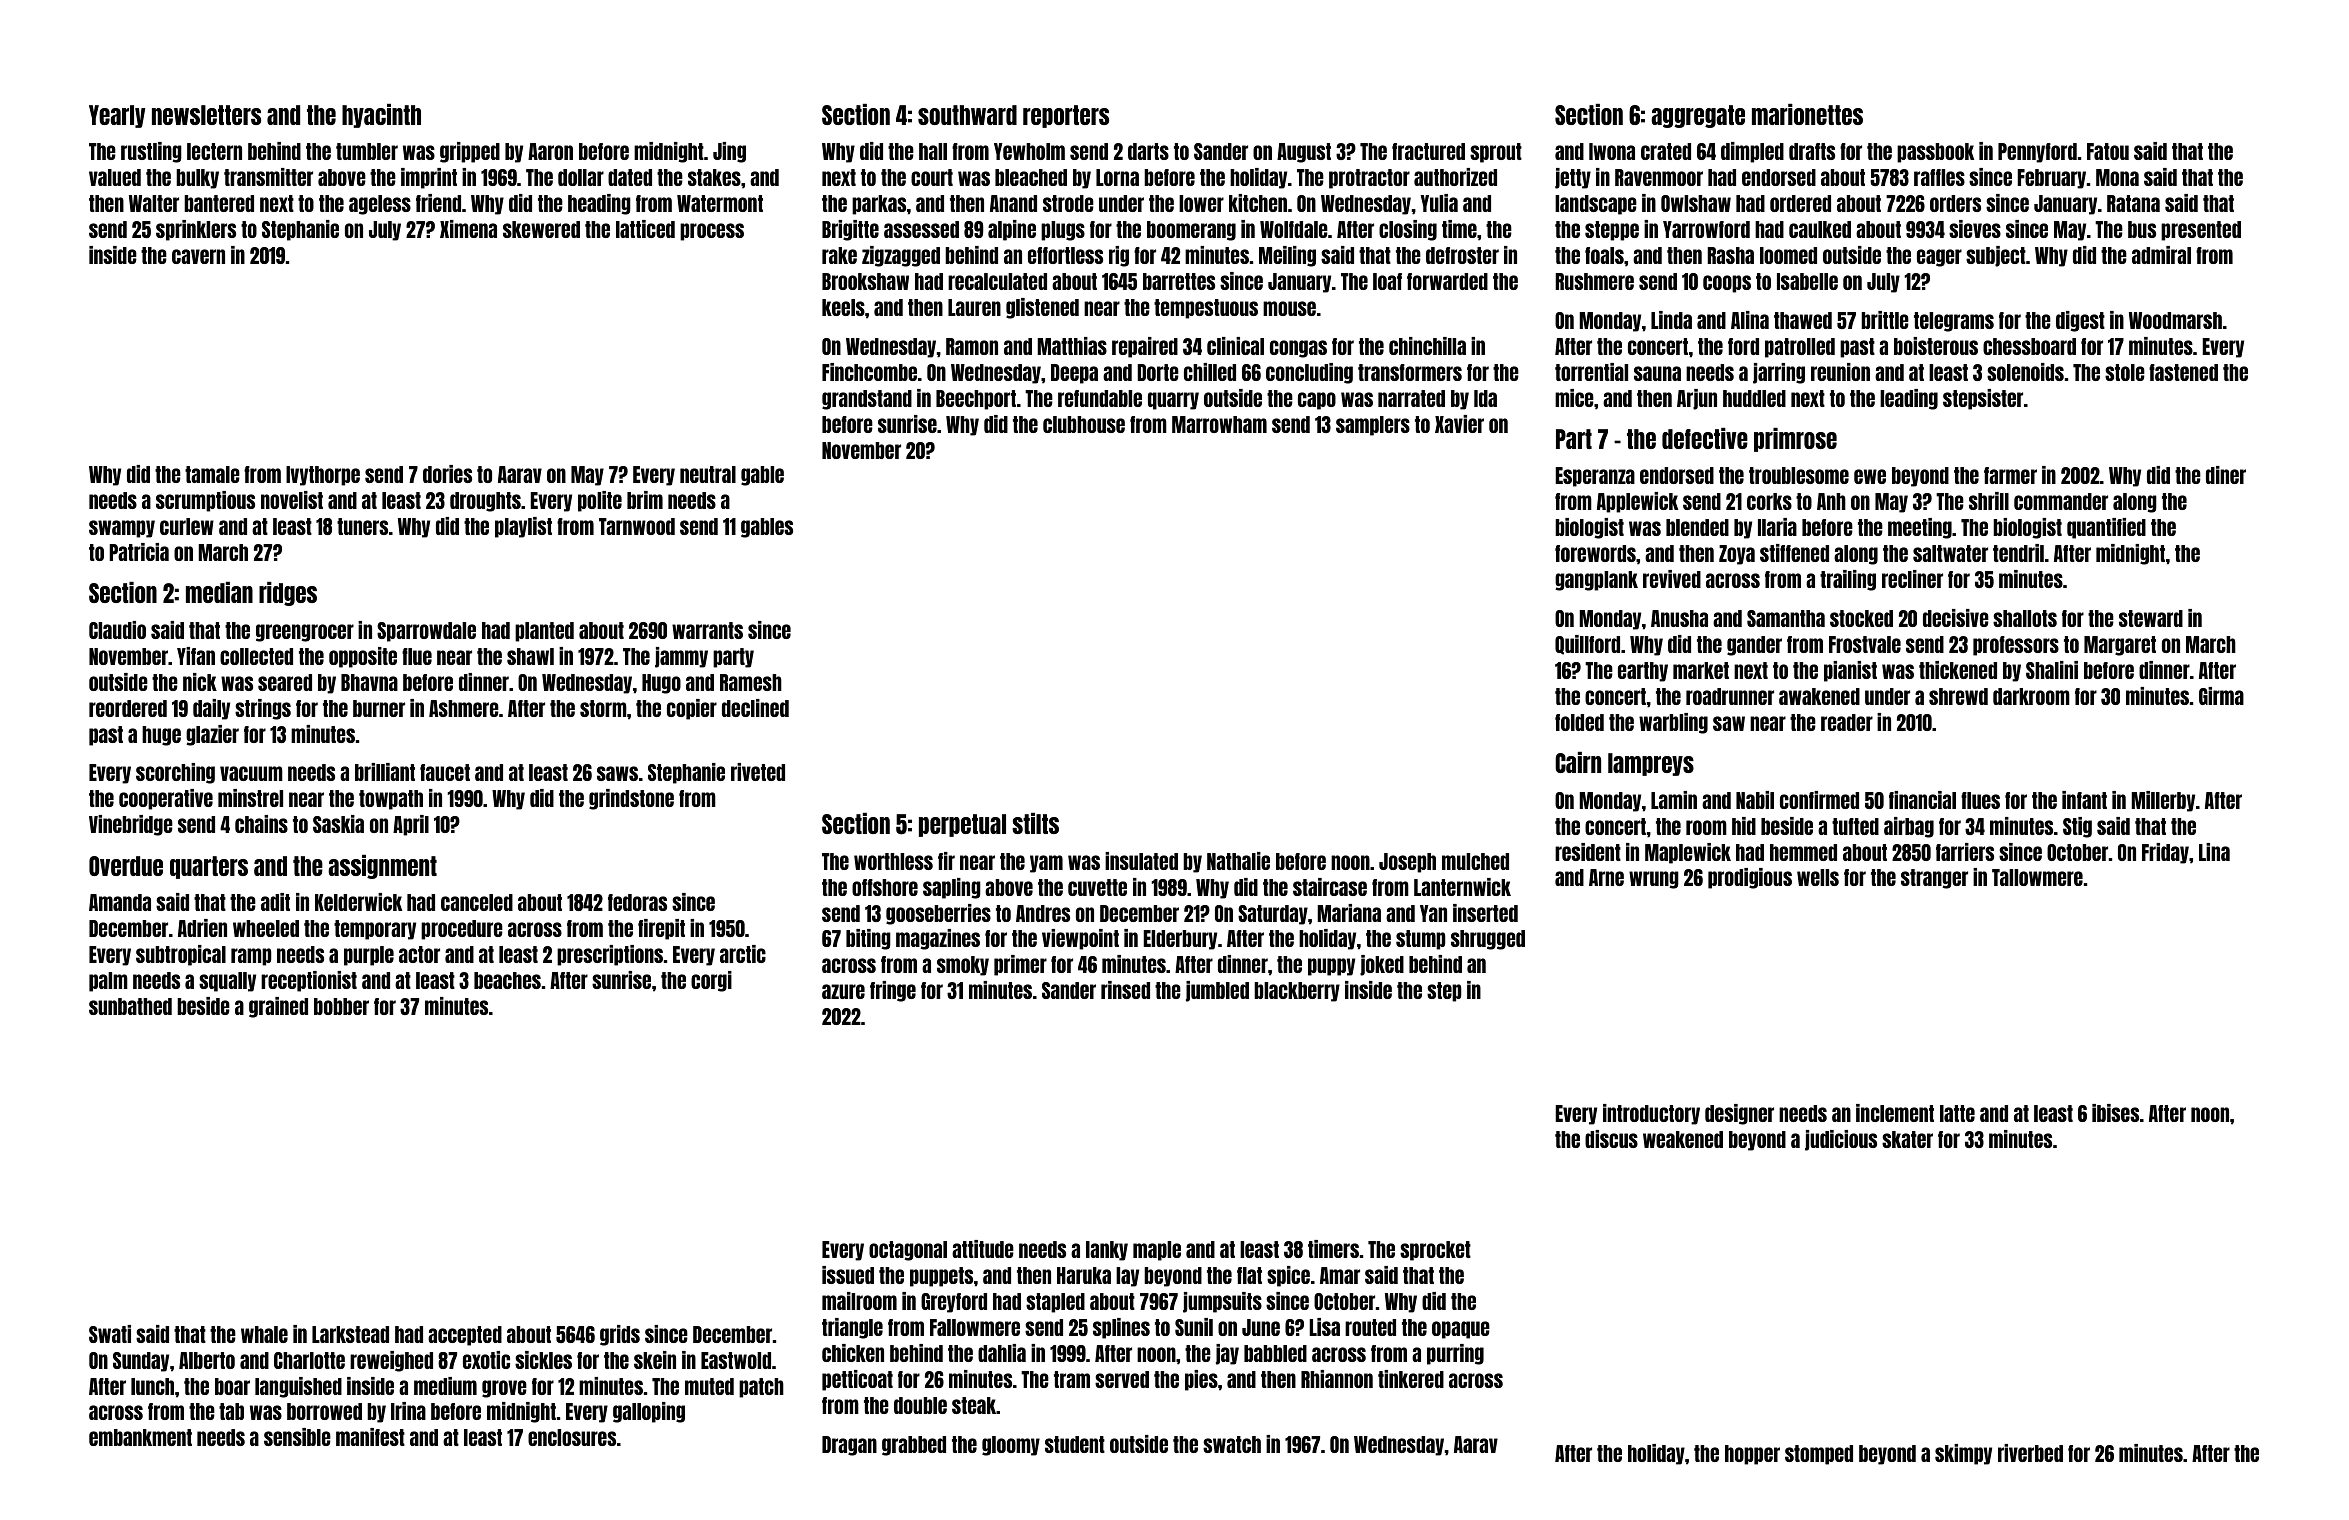 This screenshot has height=1520, width=2349. Describe the element at coordinates (1659, 177) in the screenshot. I see `Ravenmoor` at that location.
